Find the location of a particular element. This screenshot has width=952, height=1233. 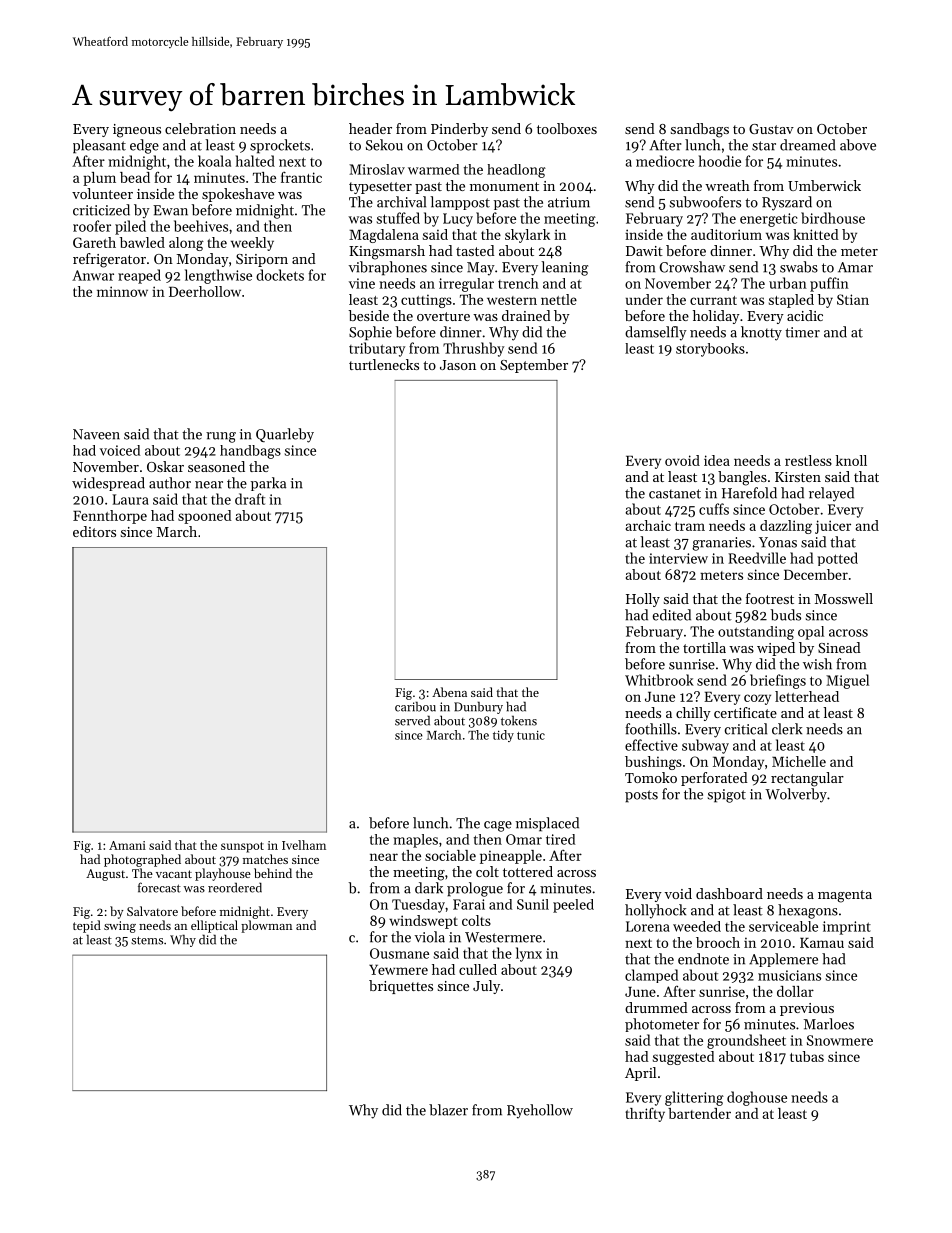

edited is located at coordinates (672, 615).
